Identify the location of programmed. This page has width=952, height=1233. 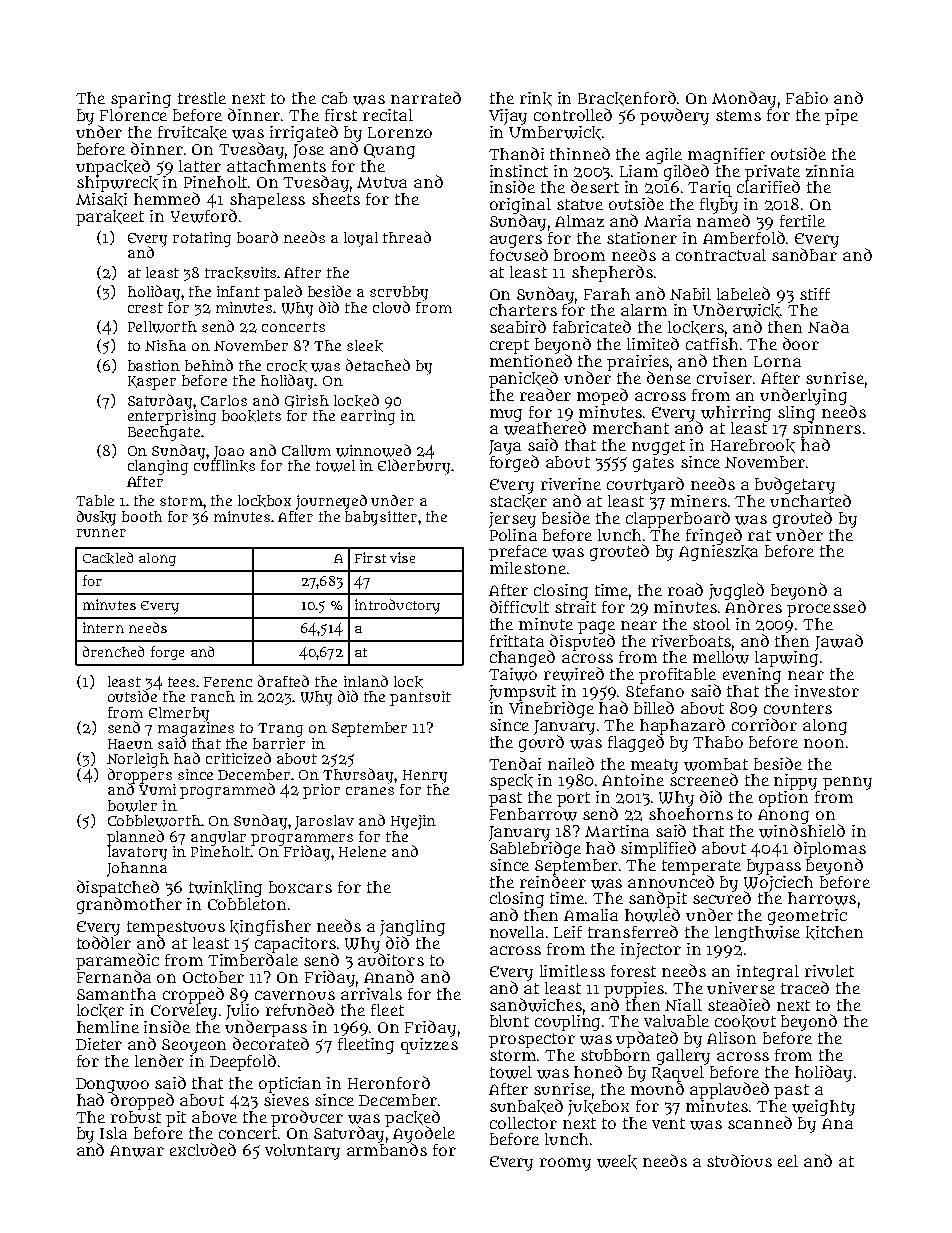
(227, 791).
